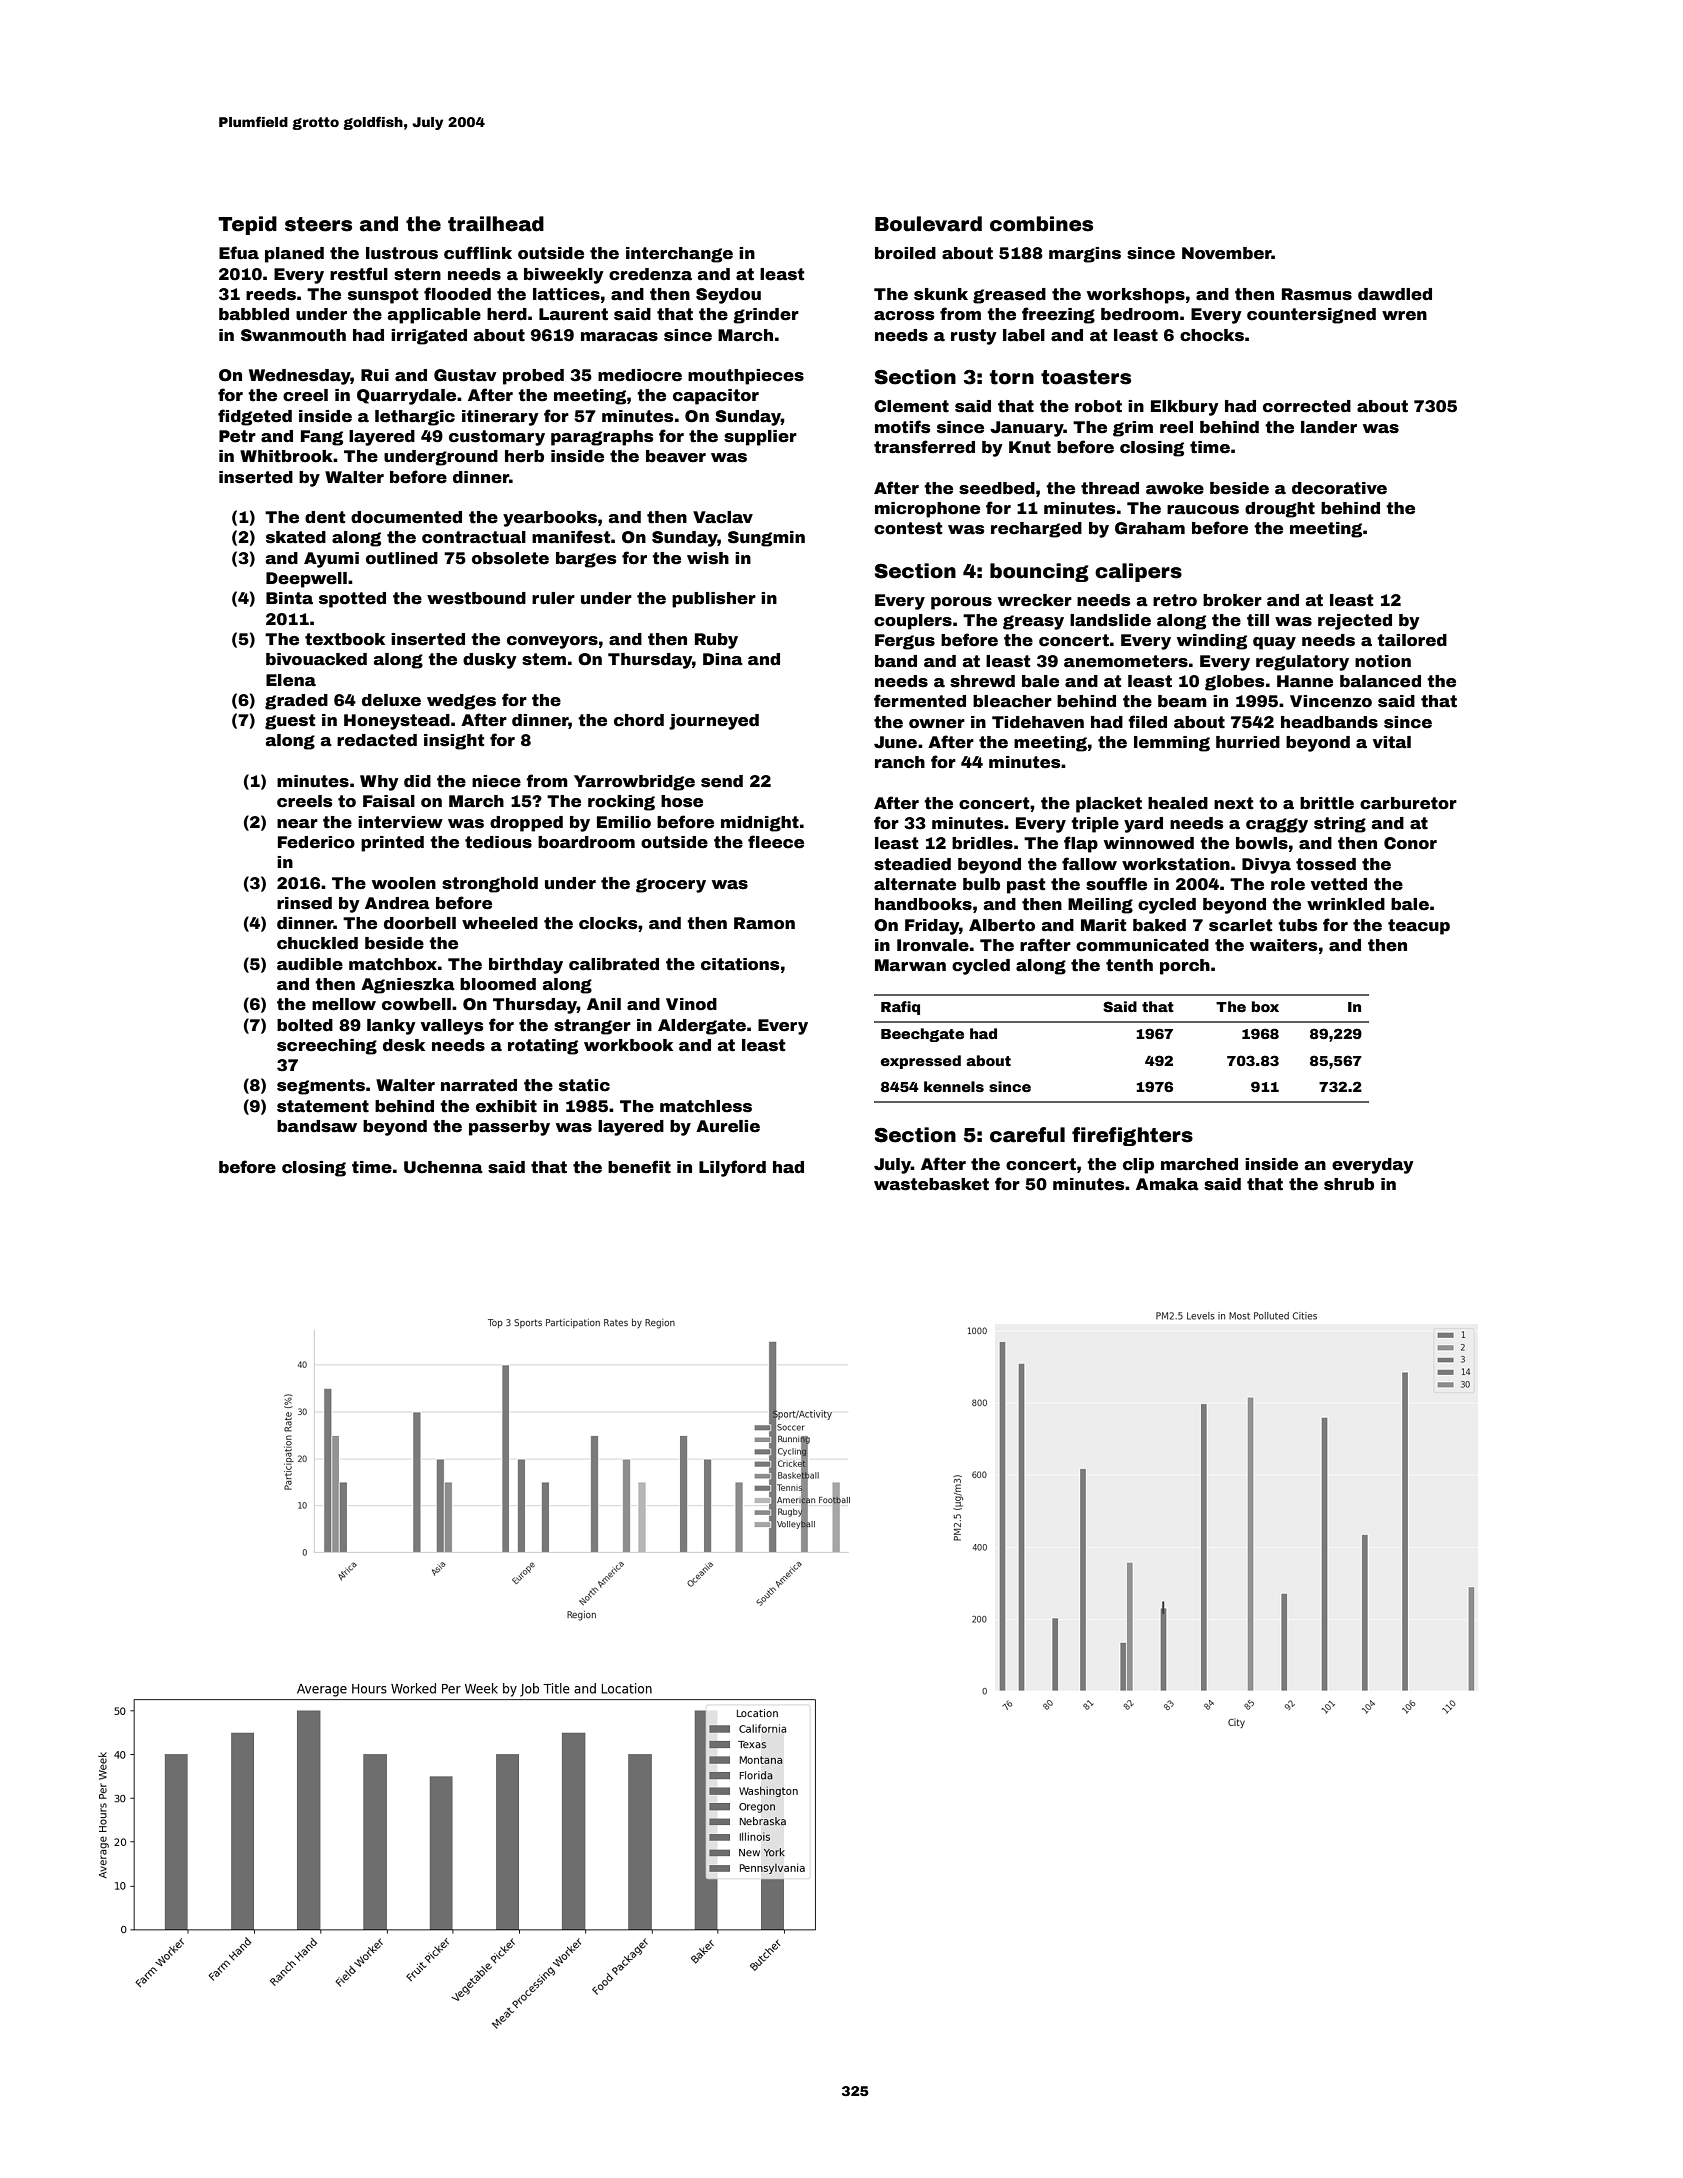 Image resolution: width=1683 pixels, height=2178 pixels. I want to click on margins, so click(1085, 255).
